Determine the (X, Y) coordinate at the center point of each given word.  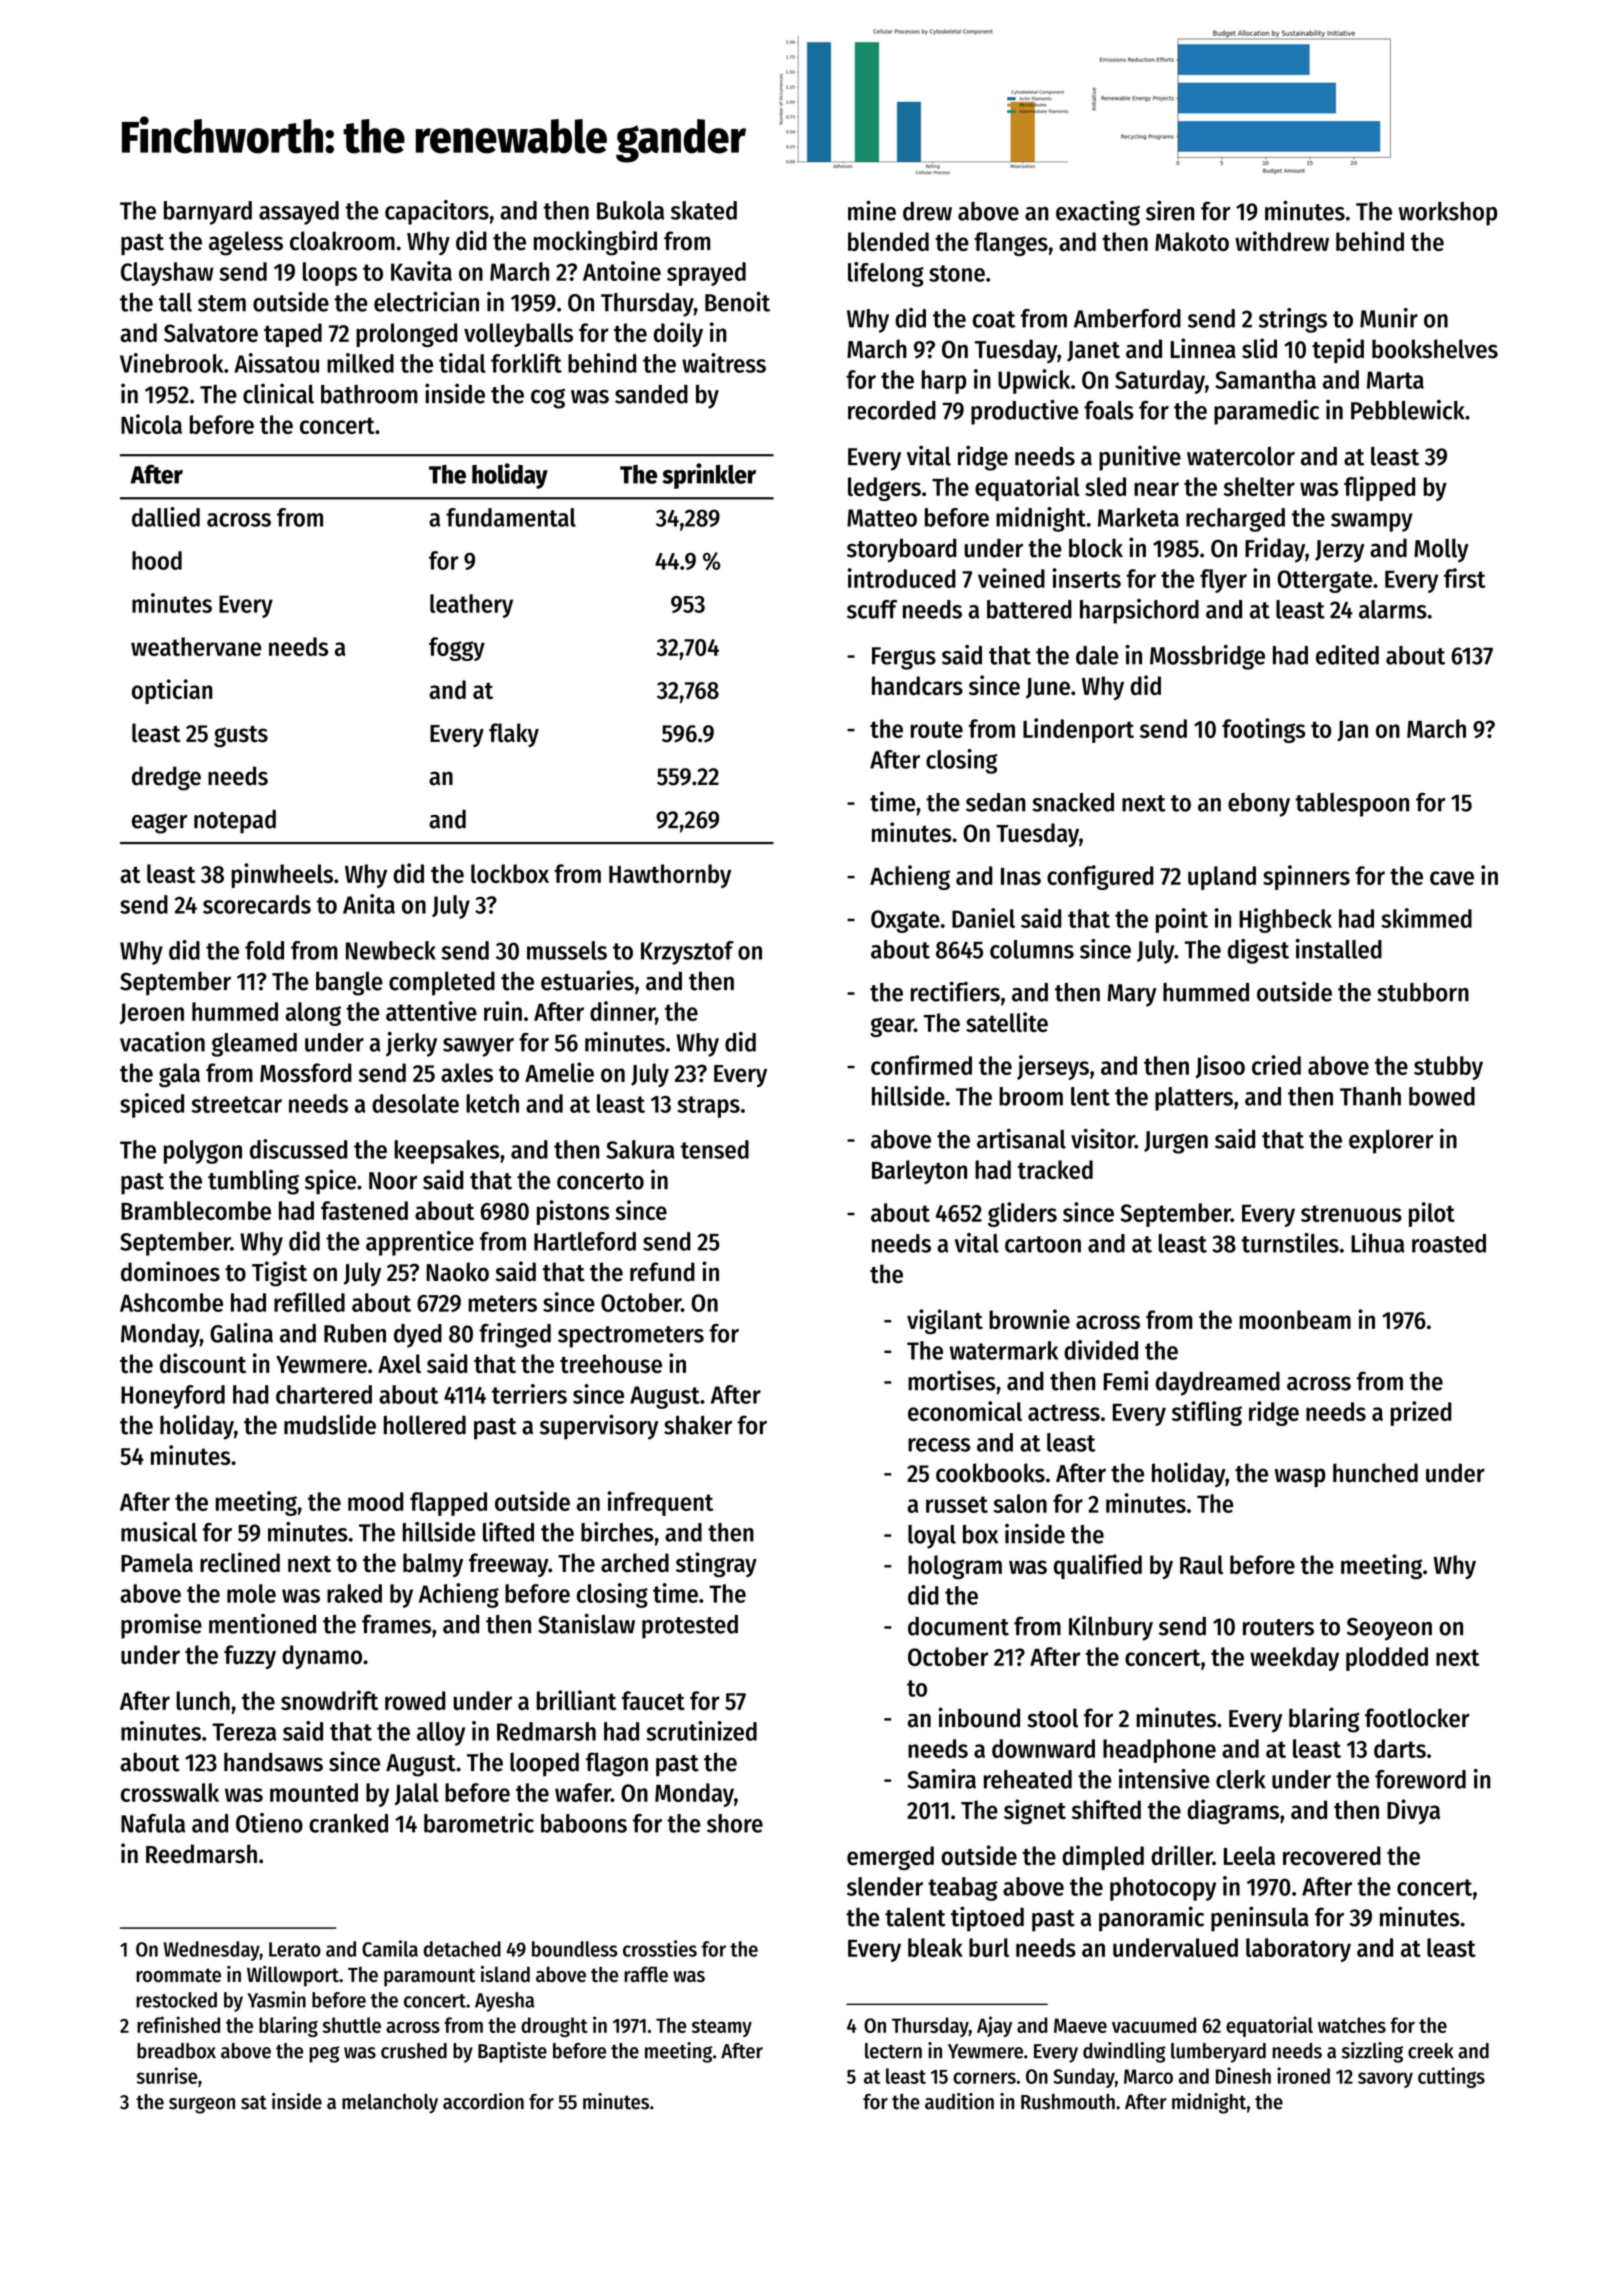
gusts (241, 736)
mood (376, 1501)
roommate (178, 1975)
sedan (996, 802)
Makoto (1192, 241)
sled (1105, 486)
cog (548, 398)
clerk (1241, 1779)
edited (1347, 655)
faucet (653, 1700)
